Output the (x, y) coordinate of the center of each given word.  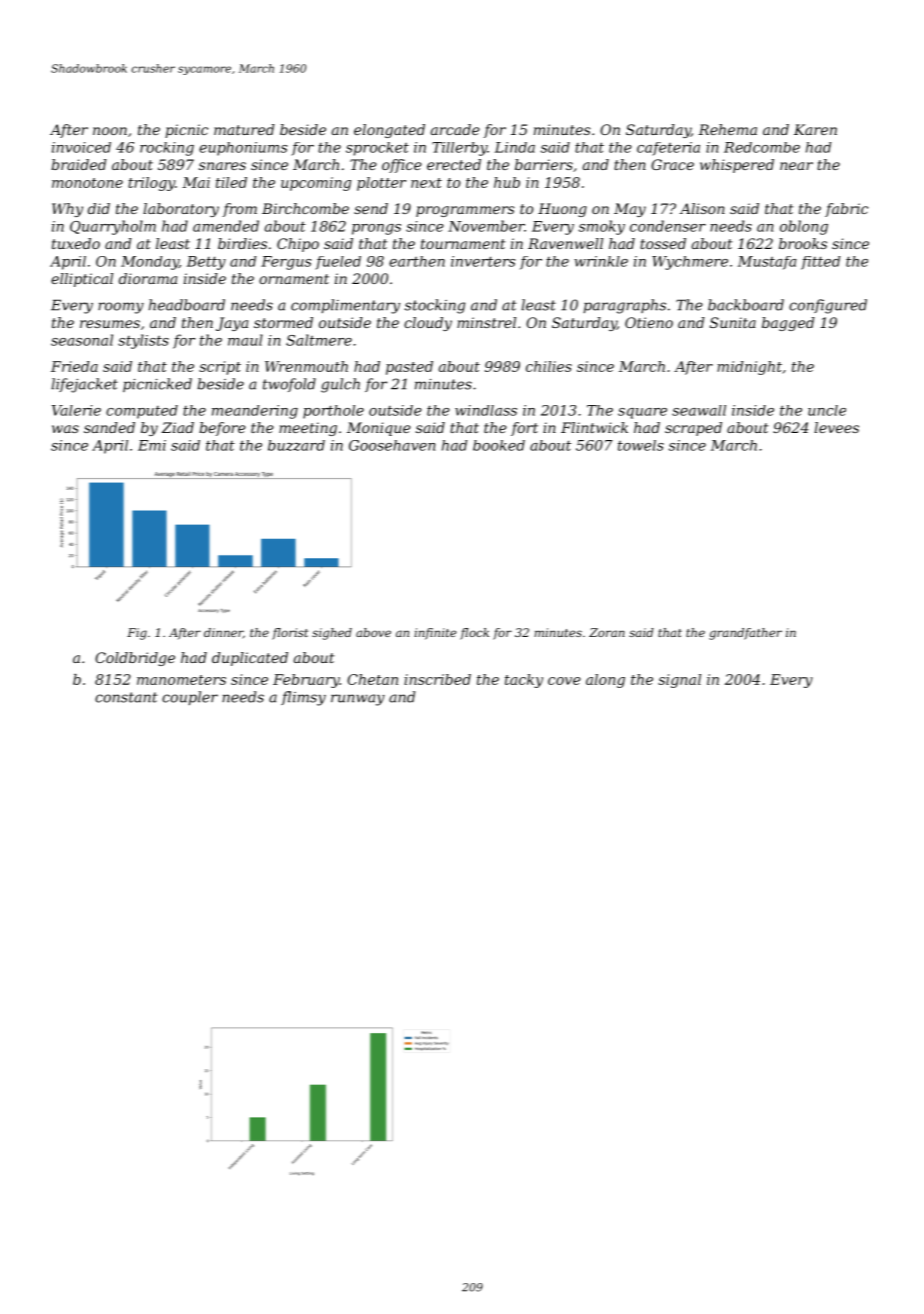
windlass (486, 410)
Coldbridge (135, 659)
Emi (152, 445)
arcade (455, 129)
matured (244, 129)
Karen (815, 129)
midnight (749, 368)
